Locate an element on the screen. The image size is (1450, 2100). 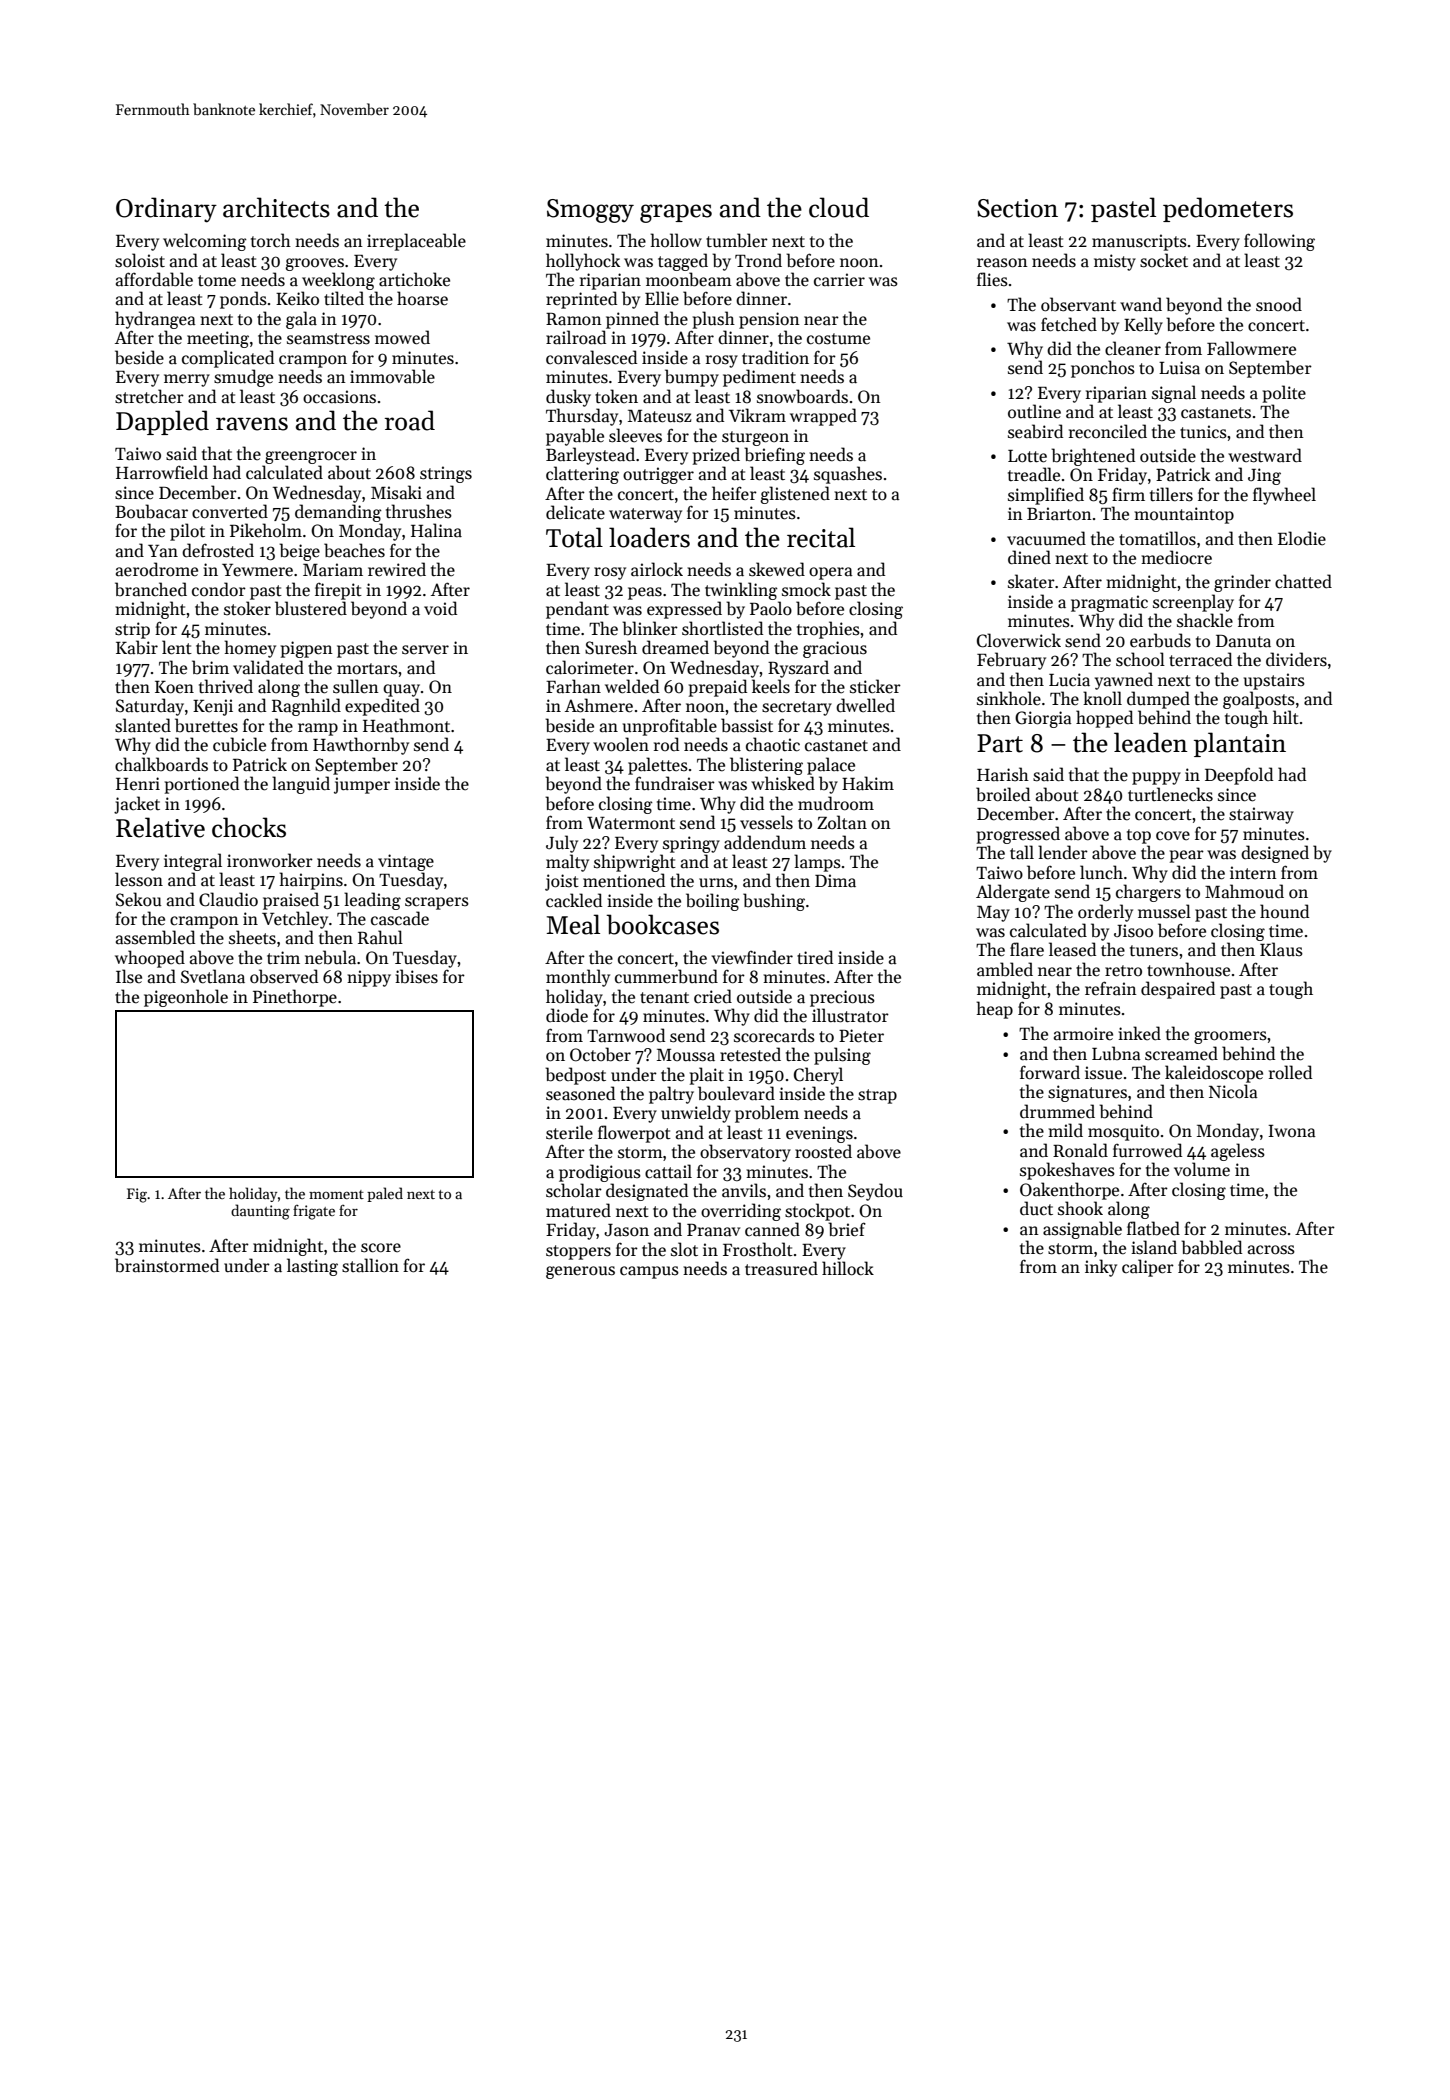
Klaus is located at coordinates (1281, 949).
